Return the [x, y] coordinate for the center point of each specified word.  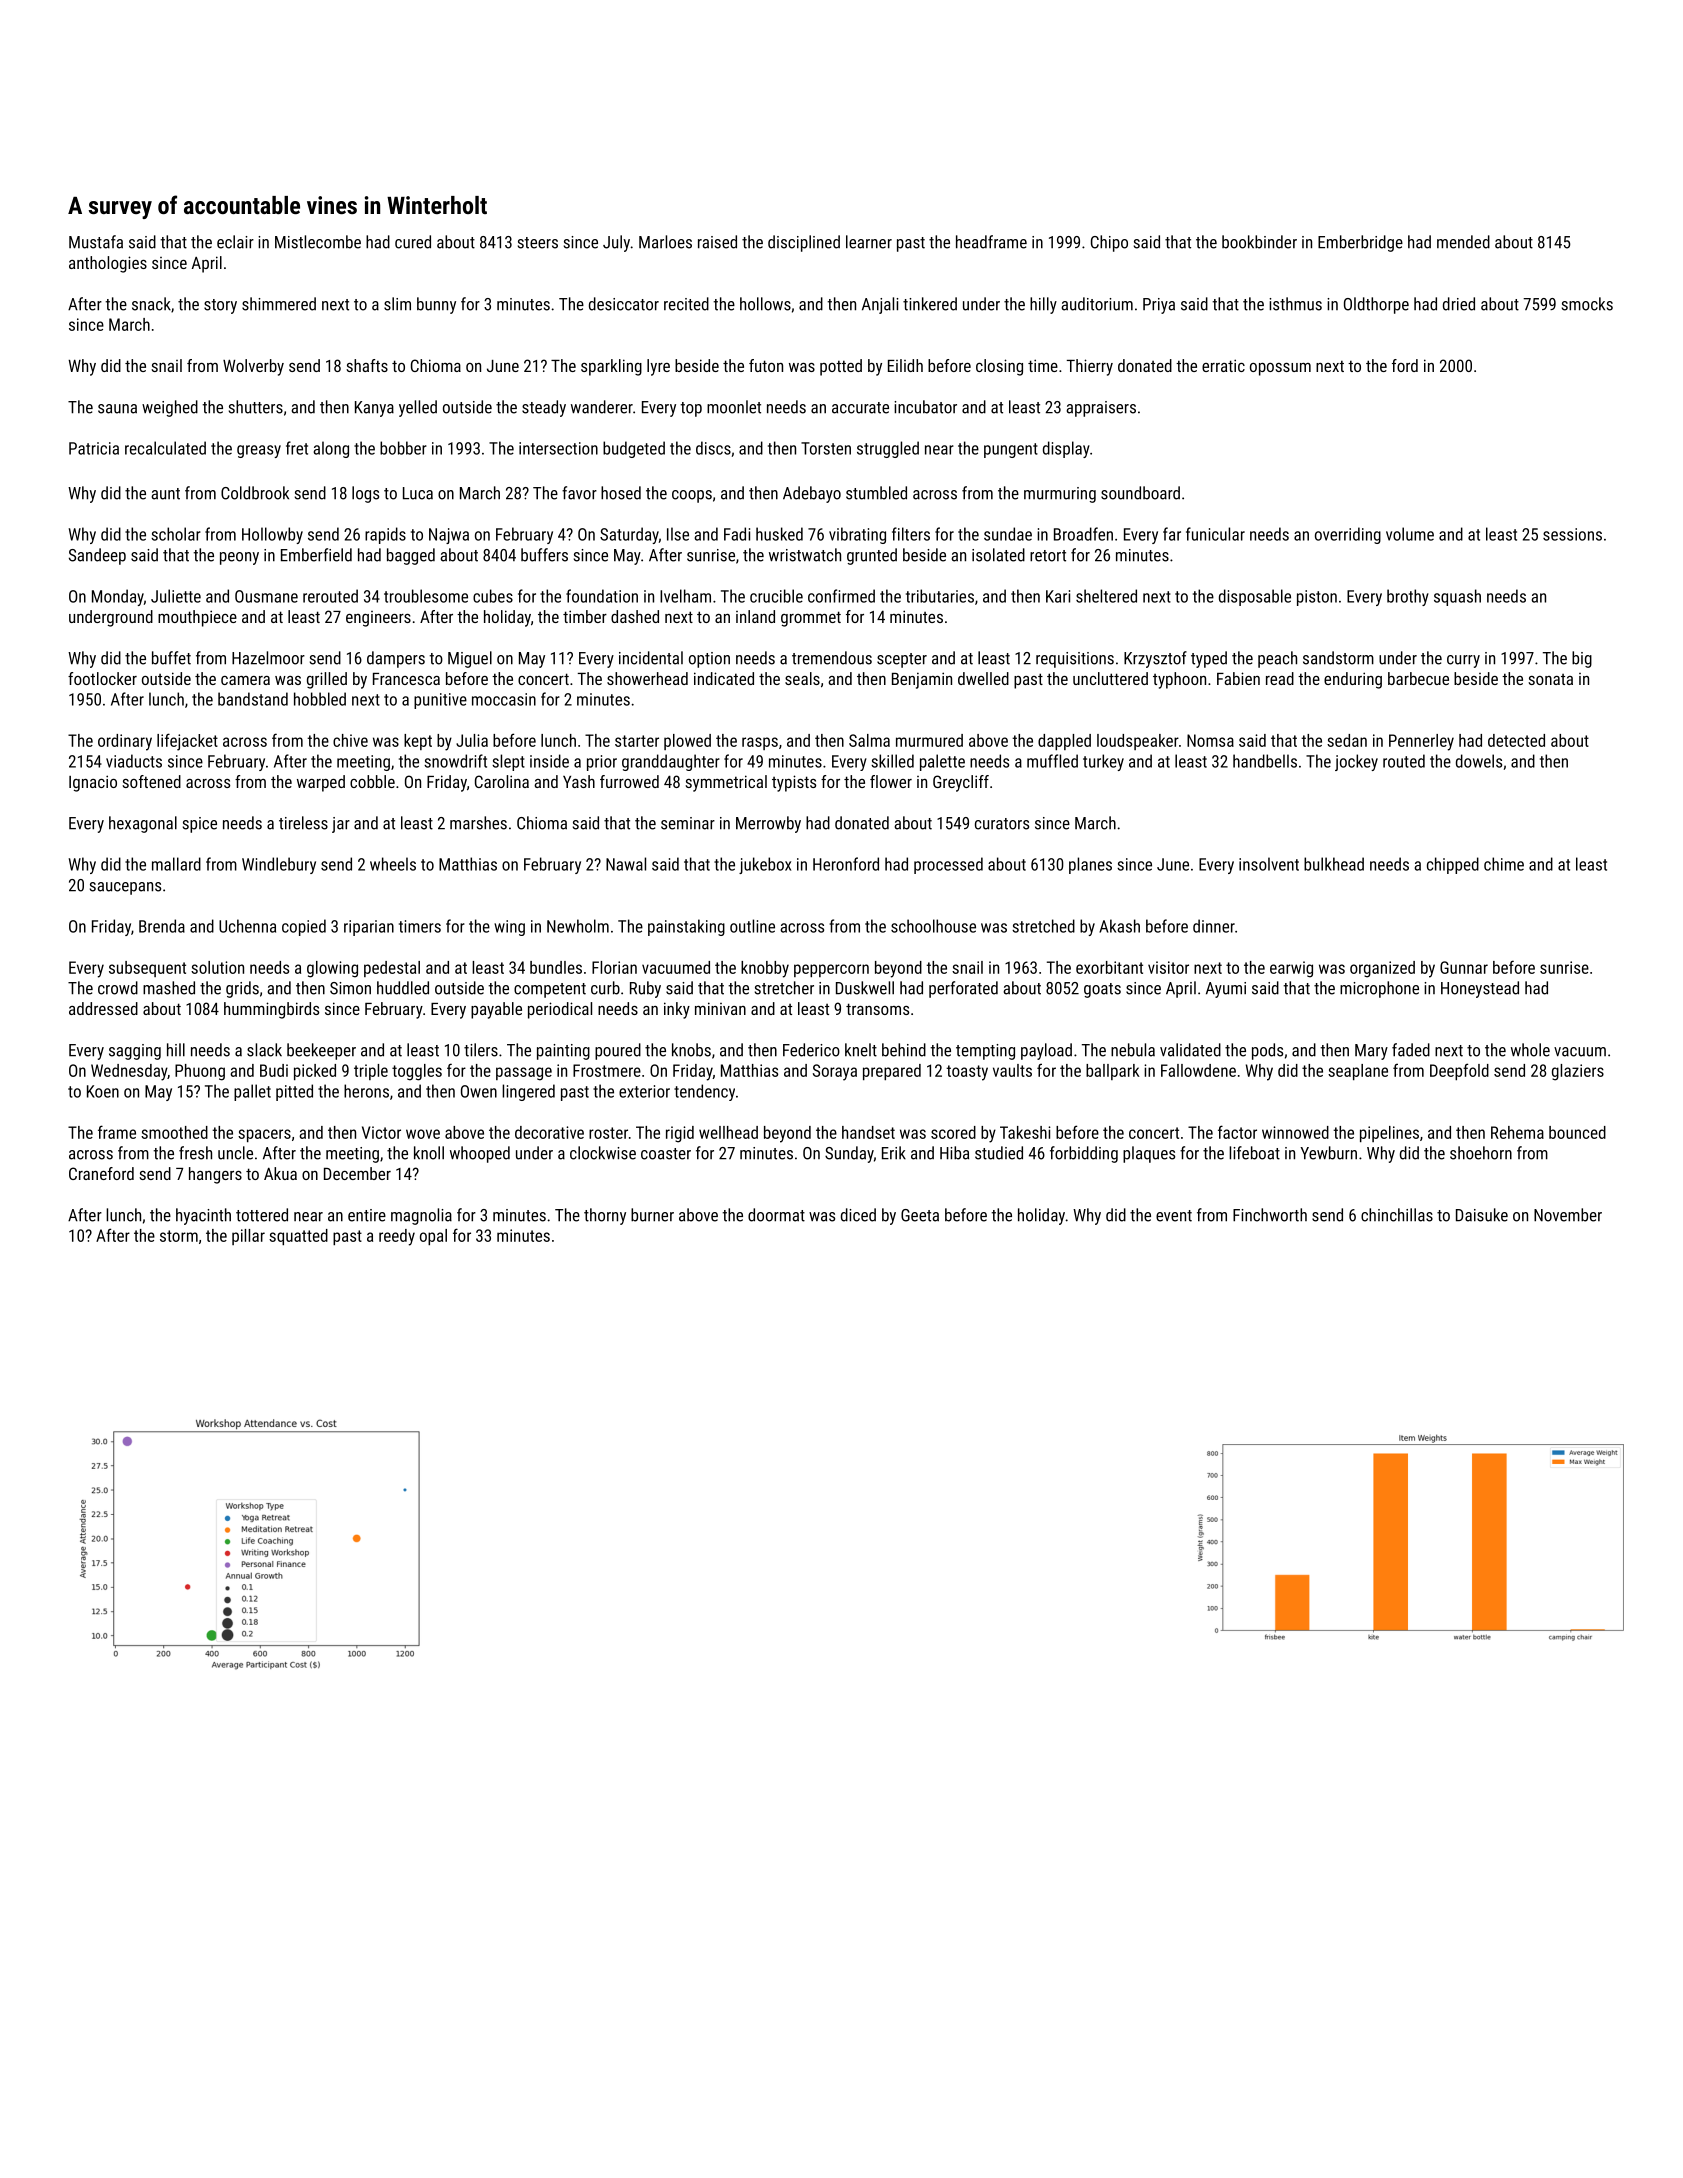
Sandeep [97, 556]
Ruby [645, 989]
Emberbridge [1360, 243]
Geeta [920, 1215]
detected [1516, 740]
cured [413, 242]
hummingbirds [271, 1010]
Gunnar [1464, 967]
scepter [902, 660]
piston [1317, 598]
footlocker [102, 678]
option [709, 660]
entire [367, 1215]
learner [869, 242]
